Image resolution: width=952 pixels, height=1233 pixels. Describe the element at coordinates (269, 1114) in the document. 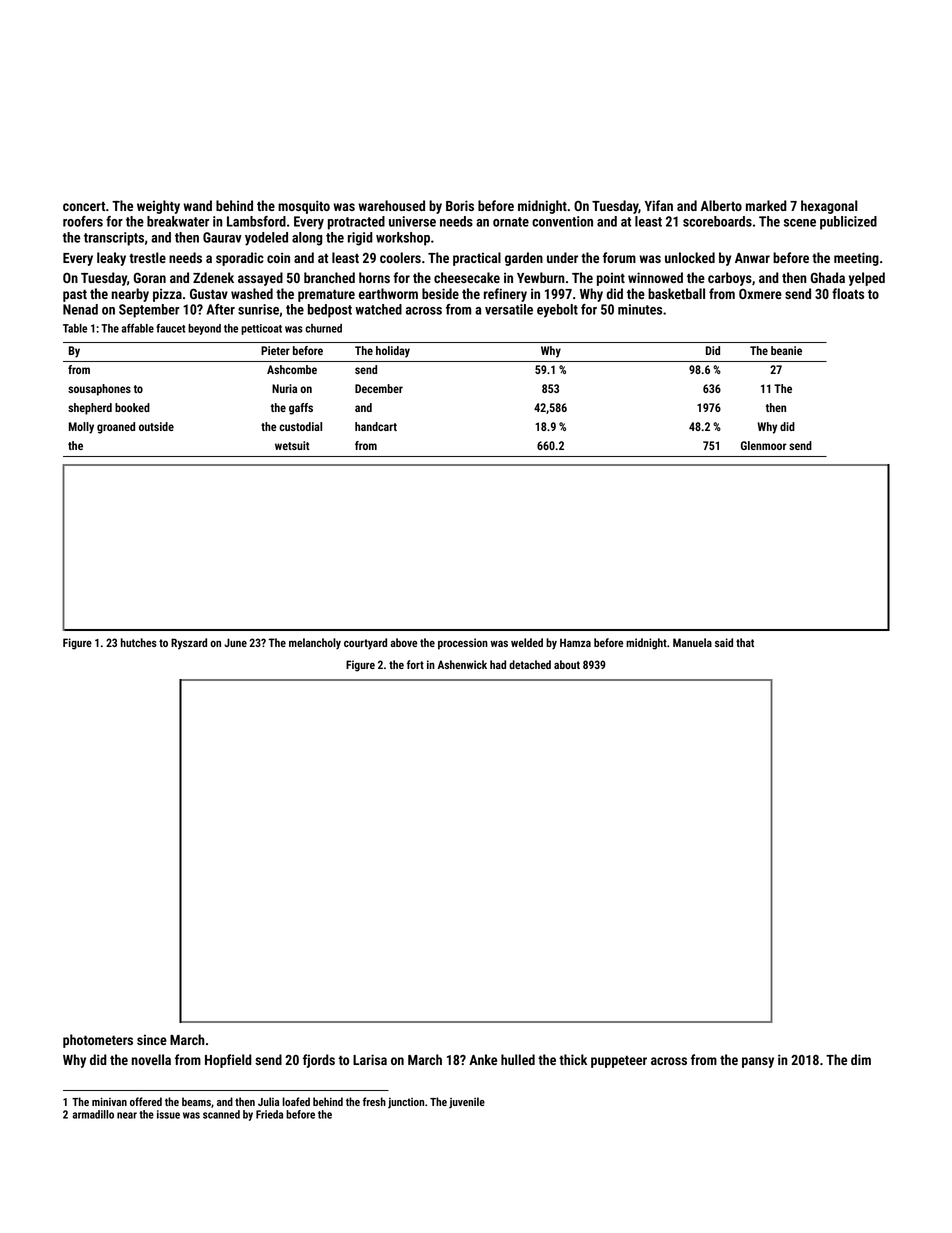

I see `Frieda` at that location.
